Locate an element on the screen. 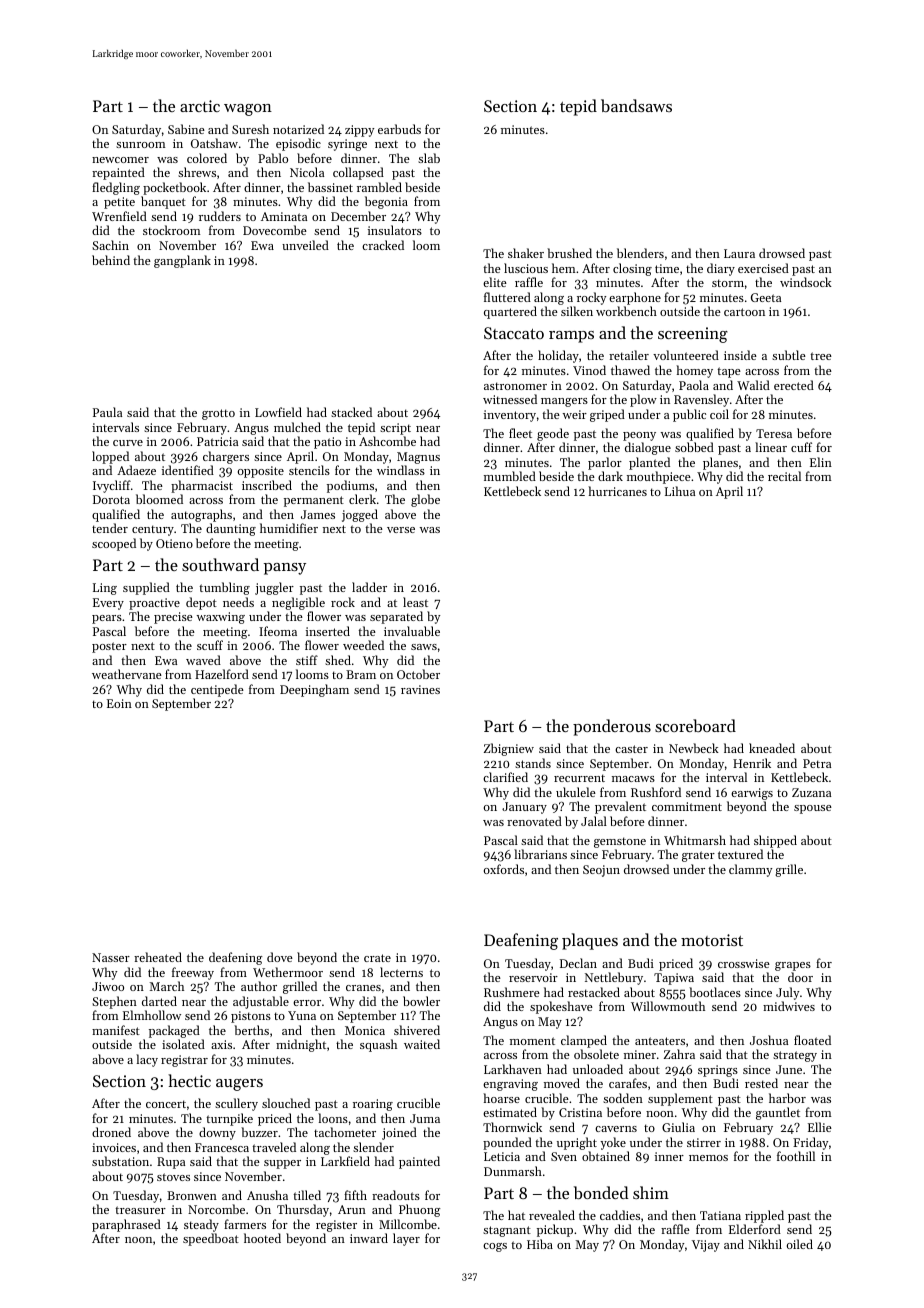  precise is located at coordinates (173, 618).
